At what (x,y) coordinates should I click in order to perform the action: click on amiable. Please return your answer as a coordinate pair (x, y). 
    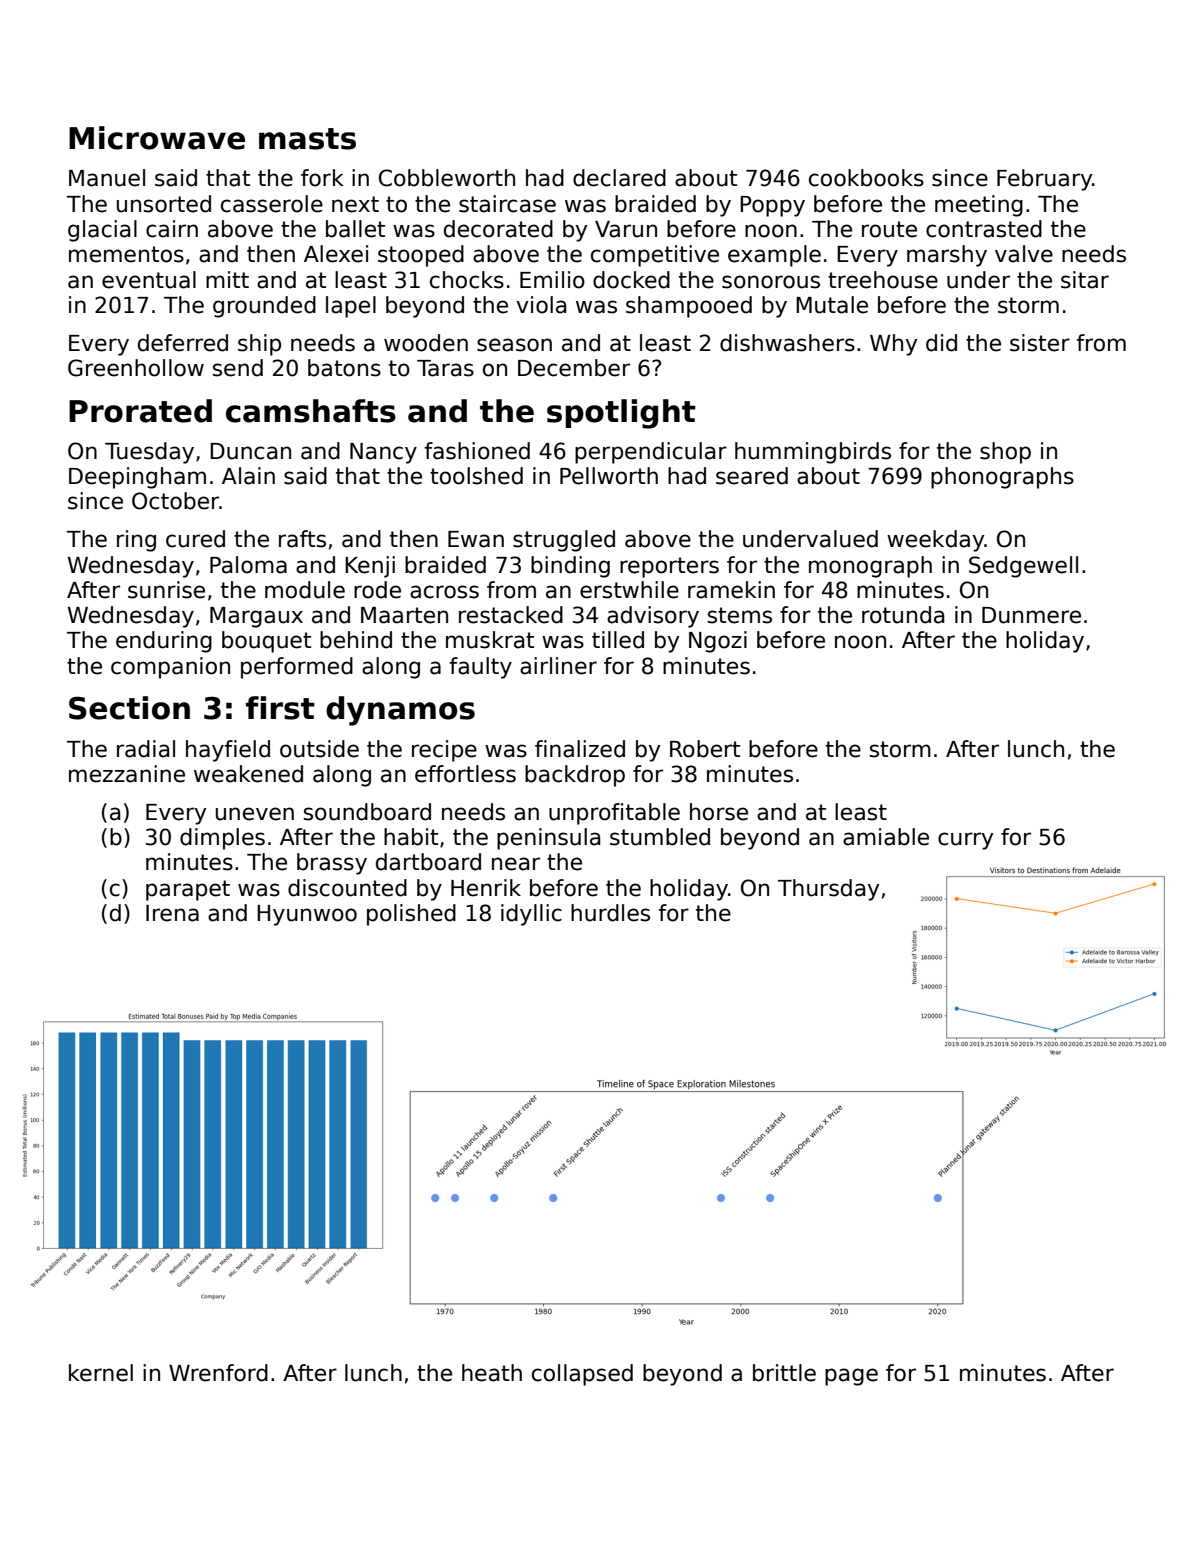
    Looking at the image, I should click on (886, 837).
